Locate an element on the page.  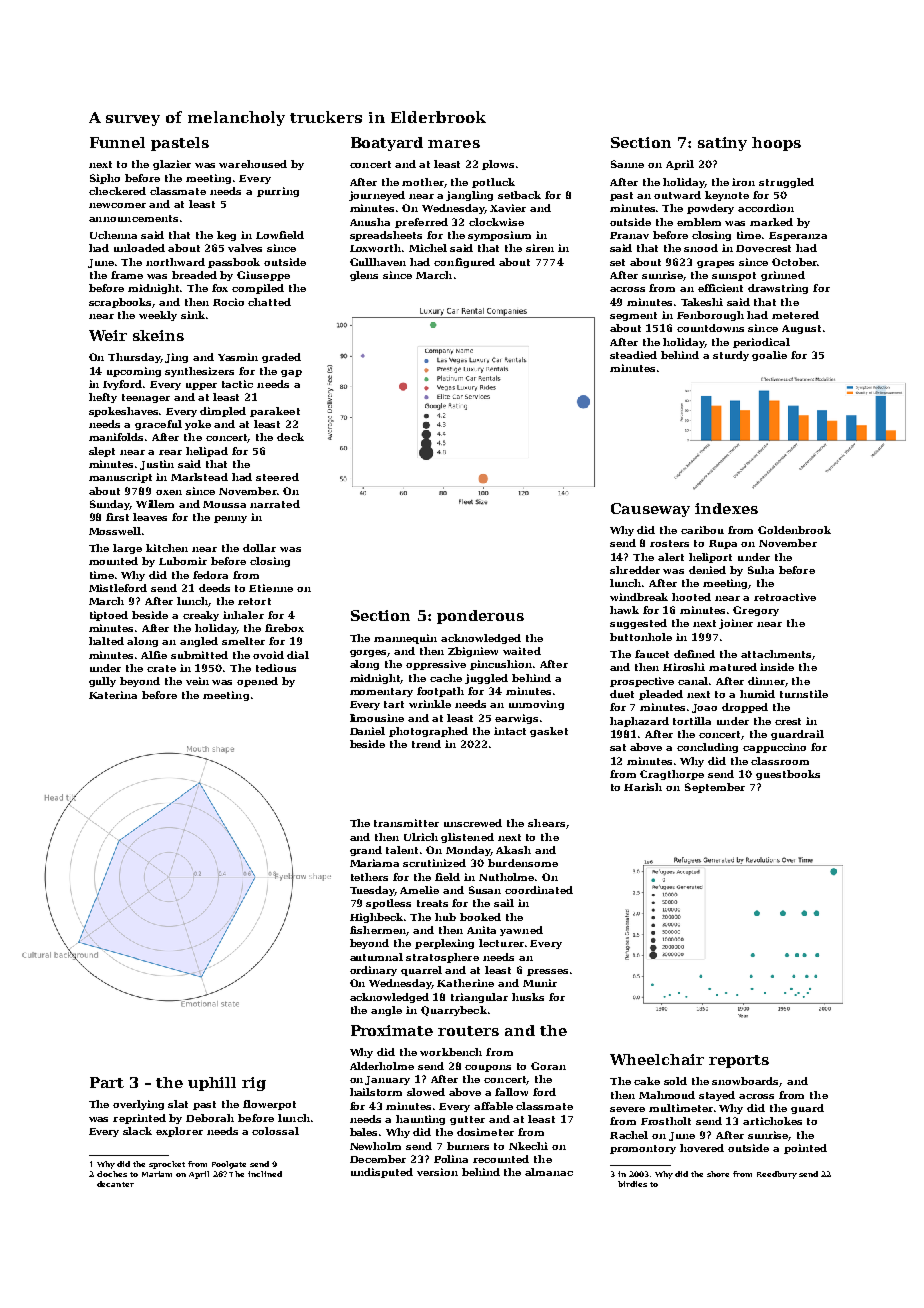
skeins is located at coordinates (158, 335).
